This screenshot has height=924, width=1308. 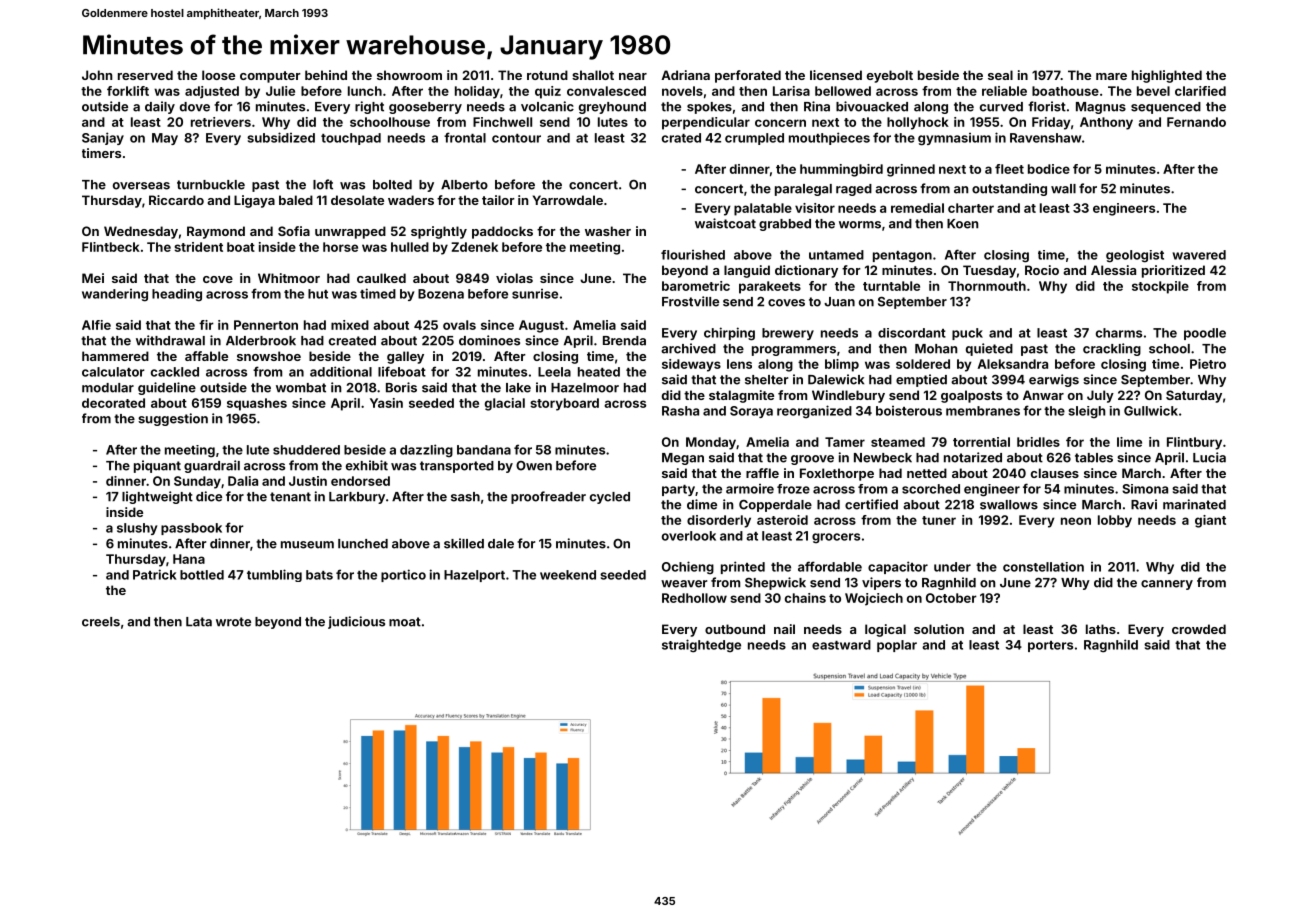 I want to click on volcanic, so click(x=547, y=106).
